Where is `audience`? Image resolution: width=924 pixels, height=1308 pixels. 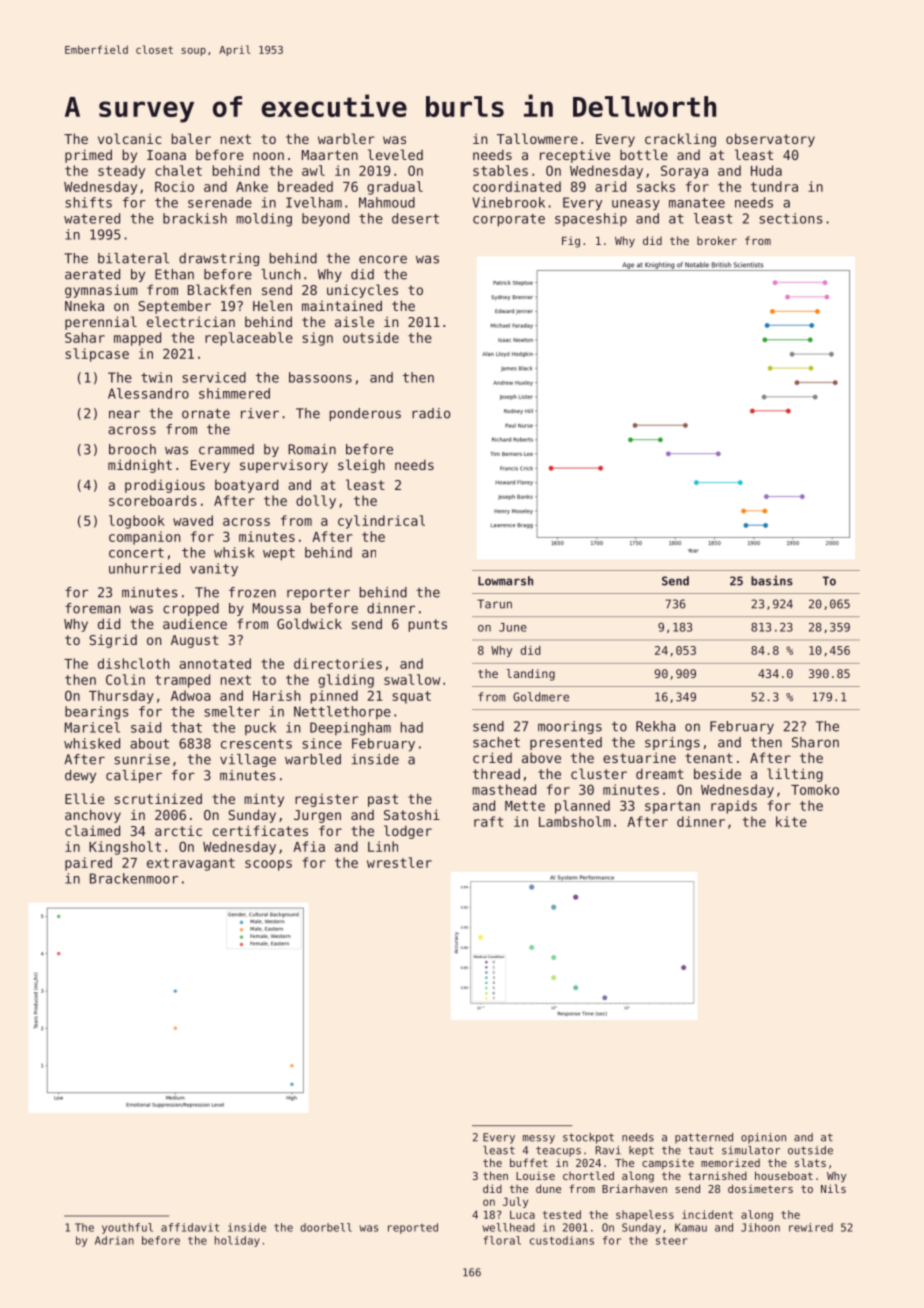 audience is located at coordinates (195, 624).
